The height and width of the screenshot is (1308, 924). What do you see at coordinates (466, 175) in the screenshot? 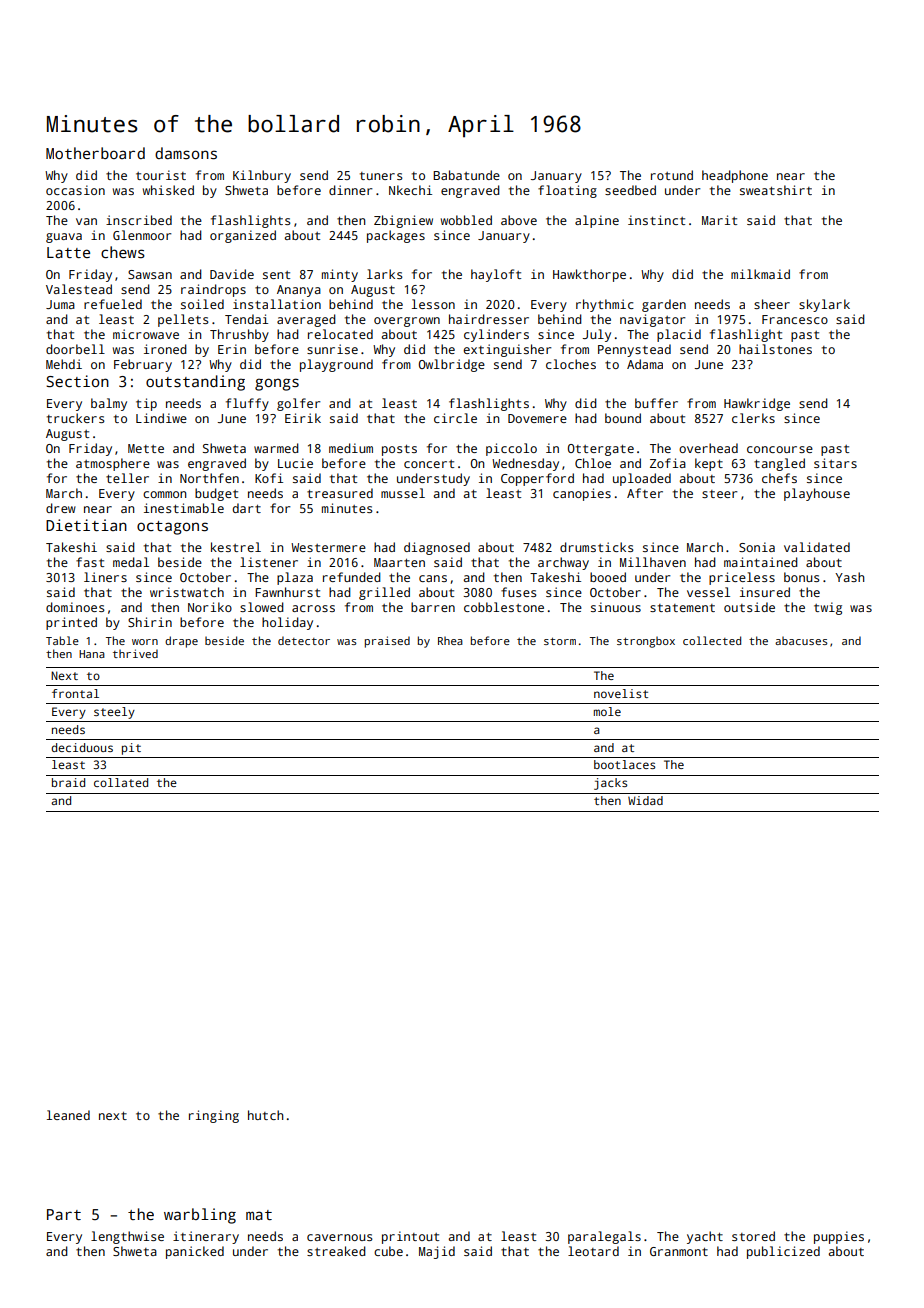
I see `Babatunde` at bounding box center [466, 175].
